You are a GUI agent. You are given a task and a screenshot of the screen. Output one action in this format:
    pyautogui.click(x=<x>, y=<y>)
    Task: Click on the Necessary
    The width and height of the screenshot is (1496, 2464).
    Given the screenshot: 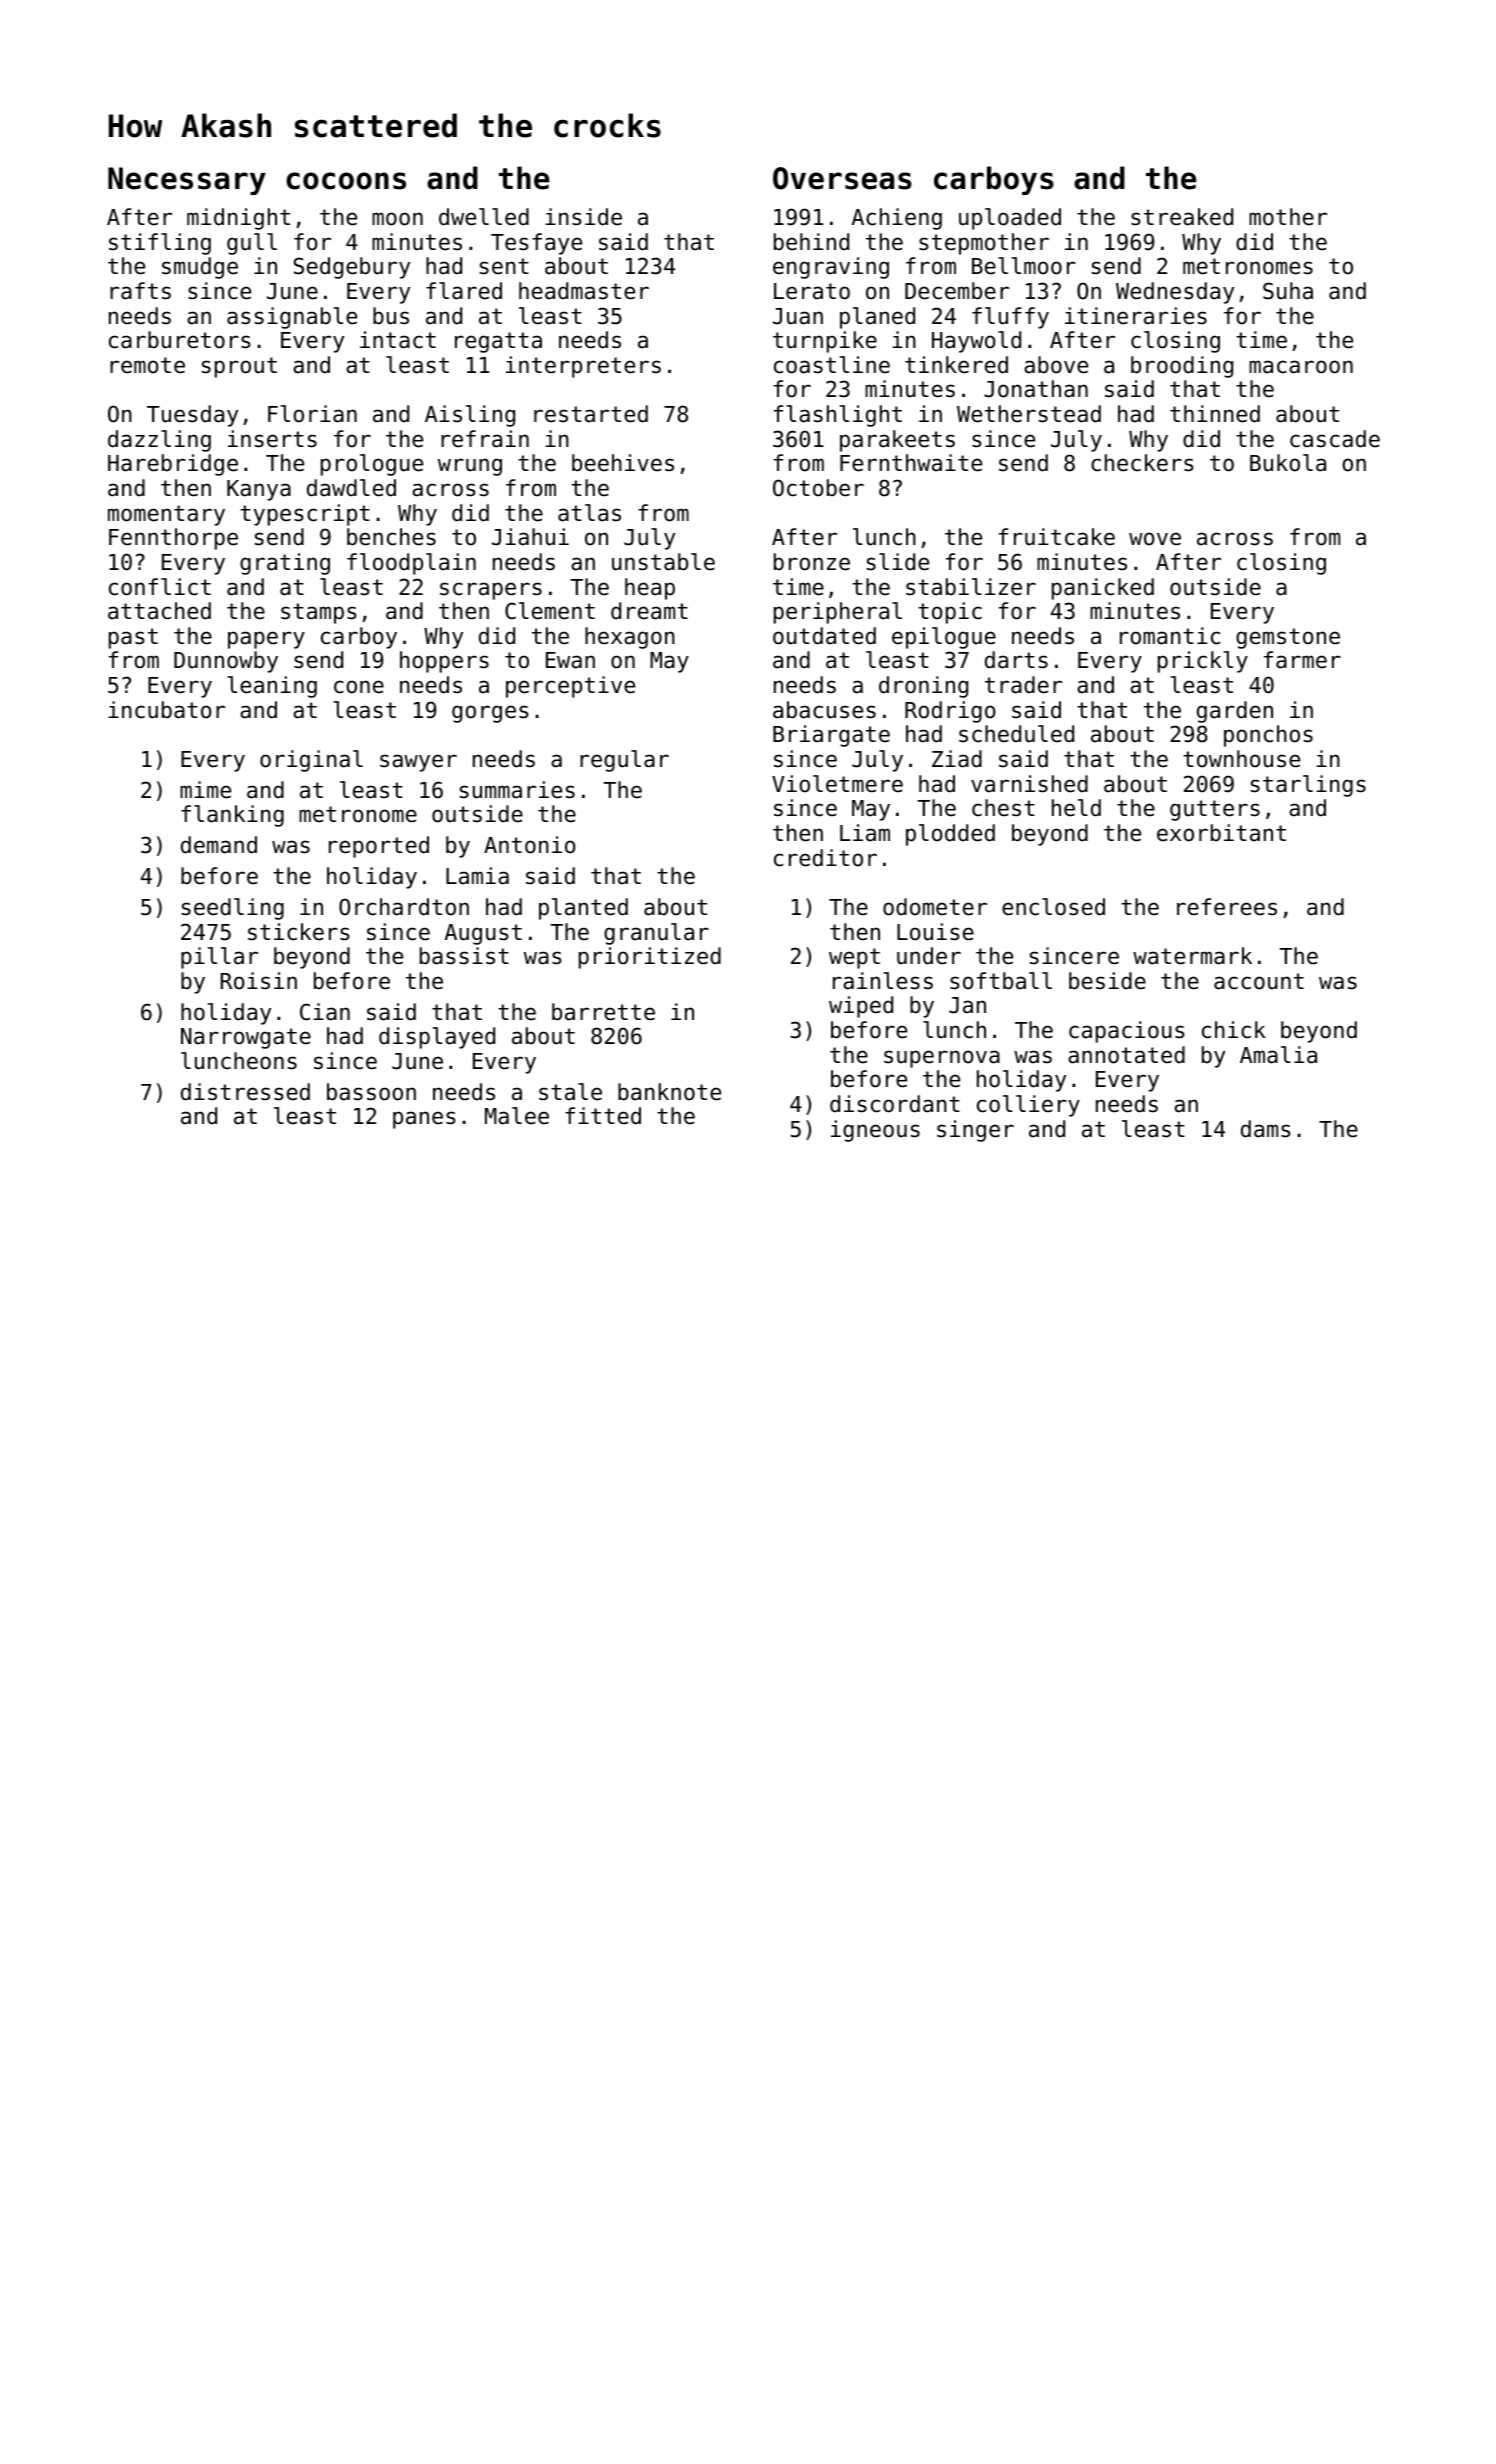 What is the action you would take?
    pyautogui.click(x=187, y=181)
